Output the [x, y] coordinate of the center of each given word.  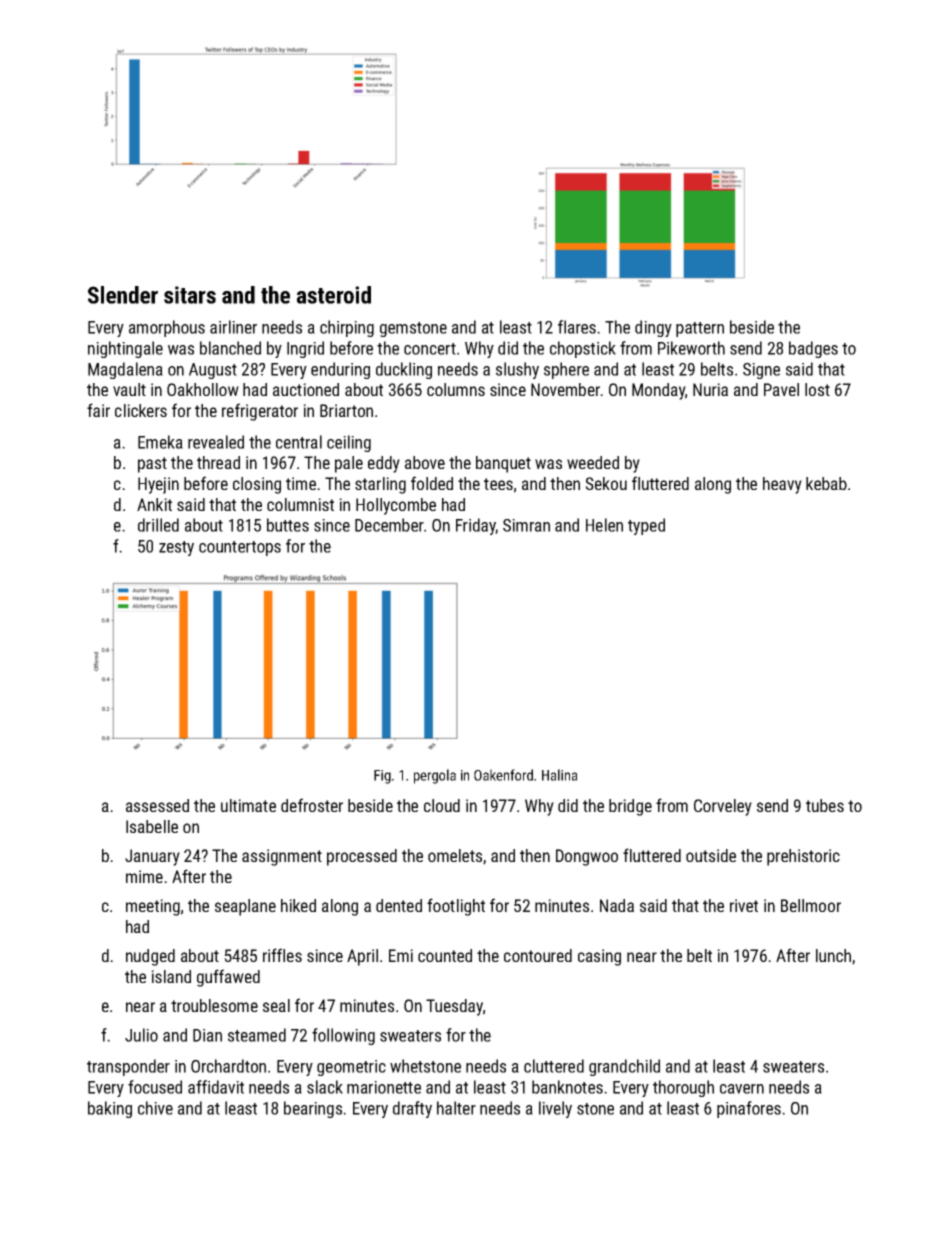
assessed [157, 805]
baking [110, 1109]
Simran [526, 525]
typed [646, 526]
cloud [442, 805]
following [343, 1036]
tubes [825, 805]
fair [98, 410]
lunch [833, 955]
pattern [700, 329]
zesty [176, 548]
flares [577, 327]
